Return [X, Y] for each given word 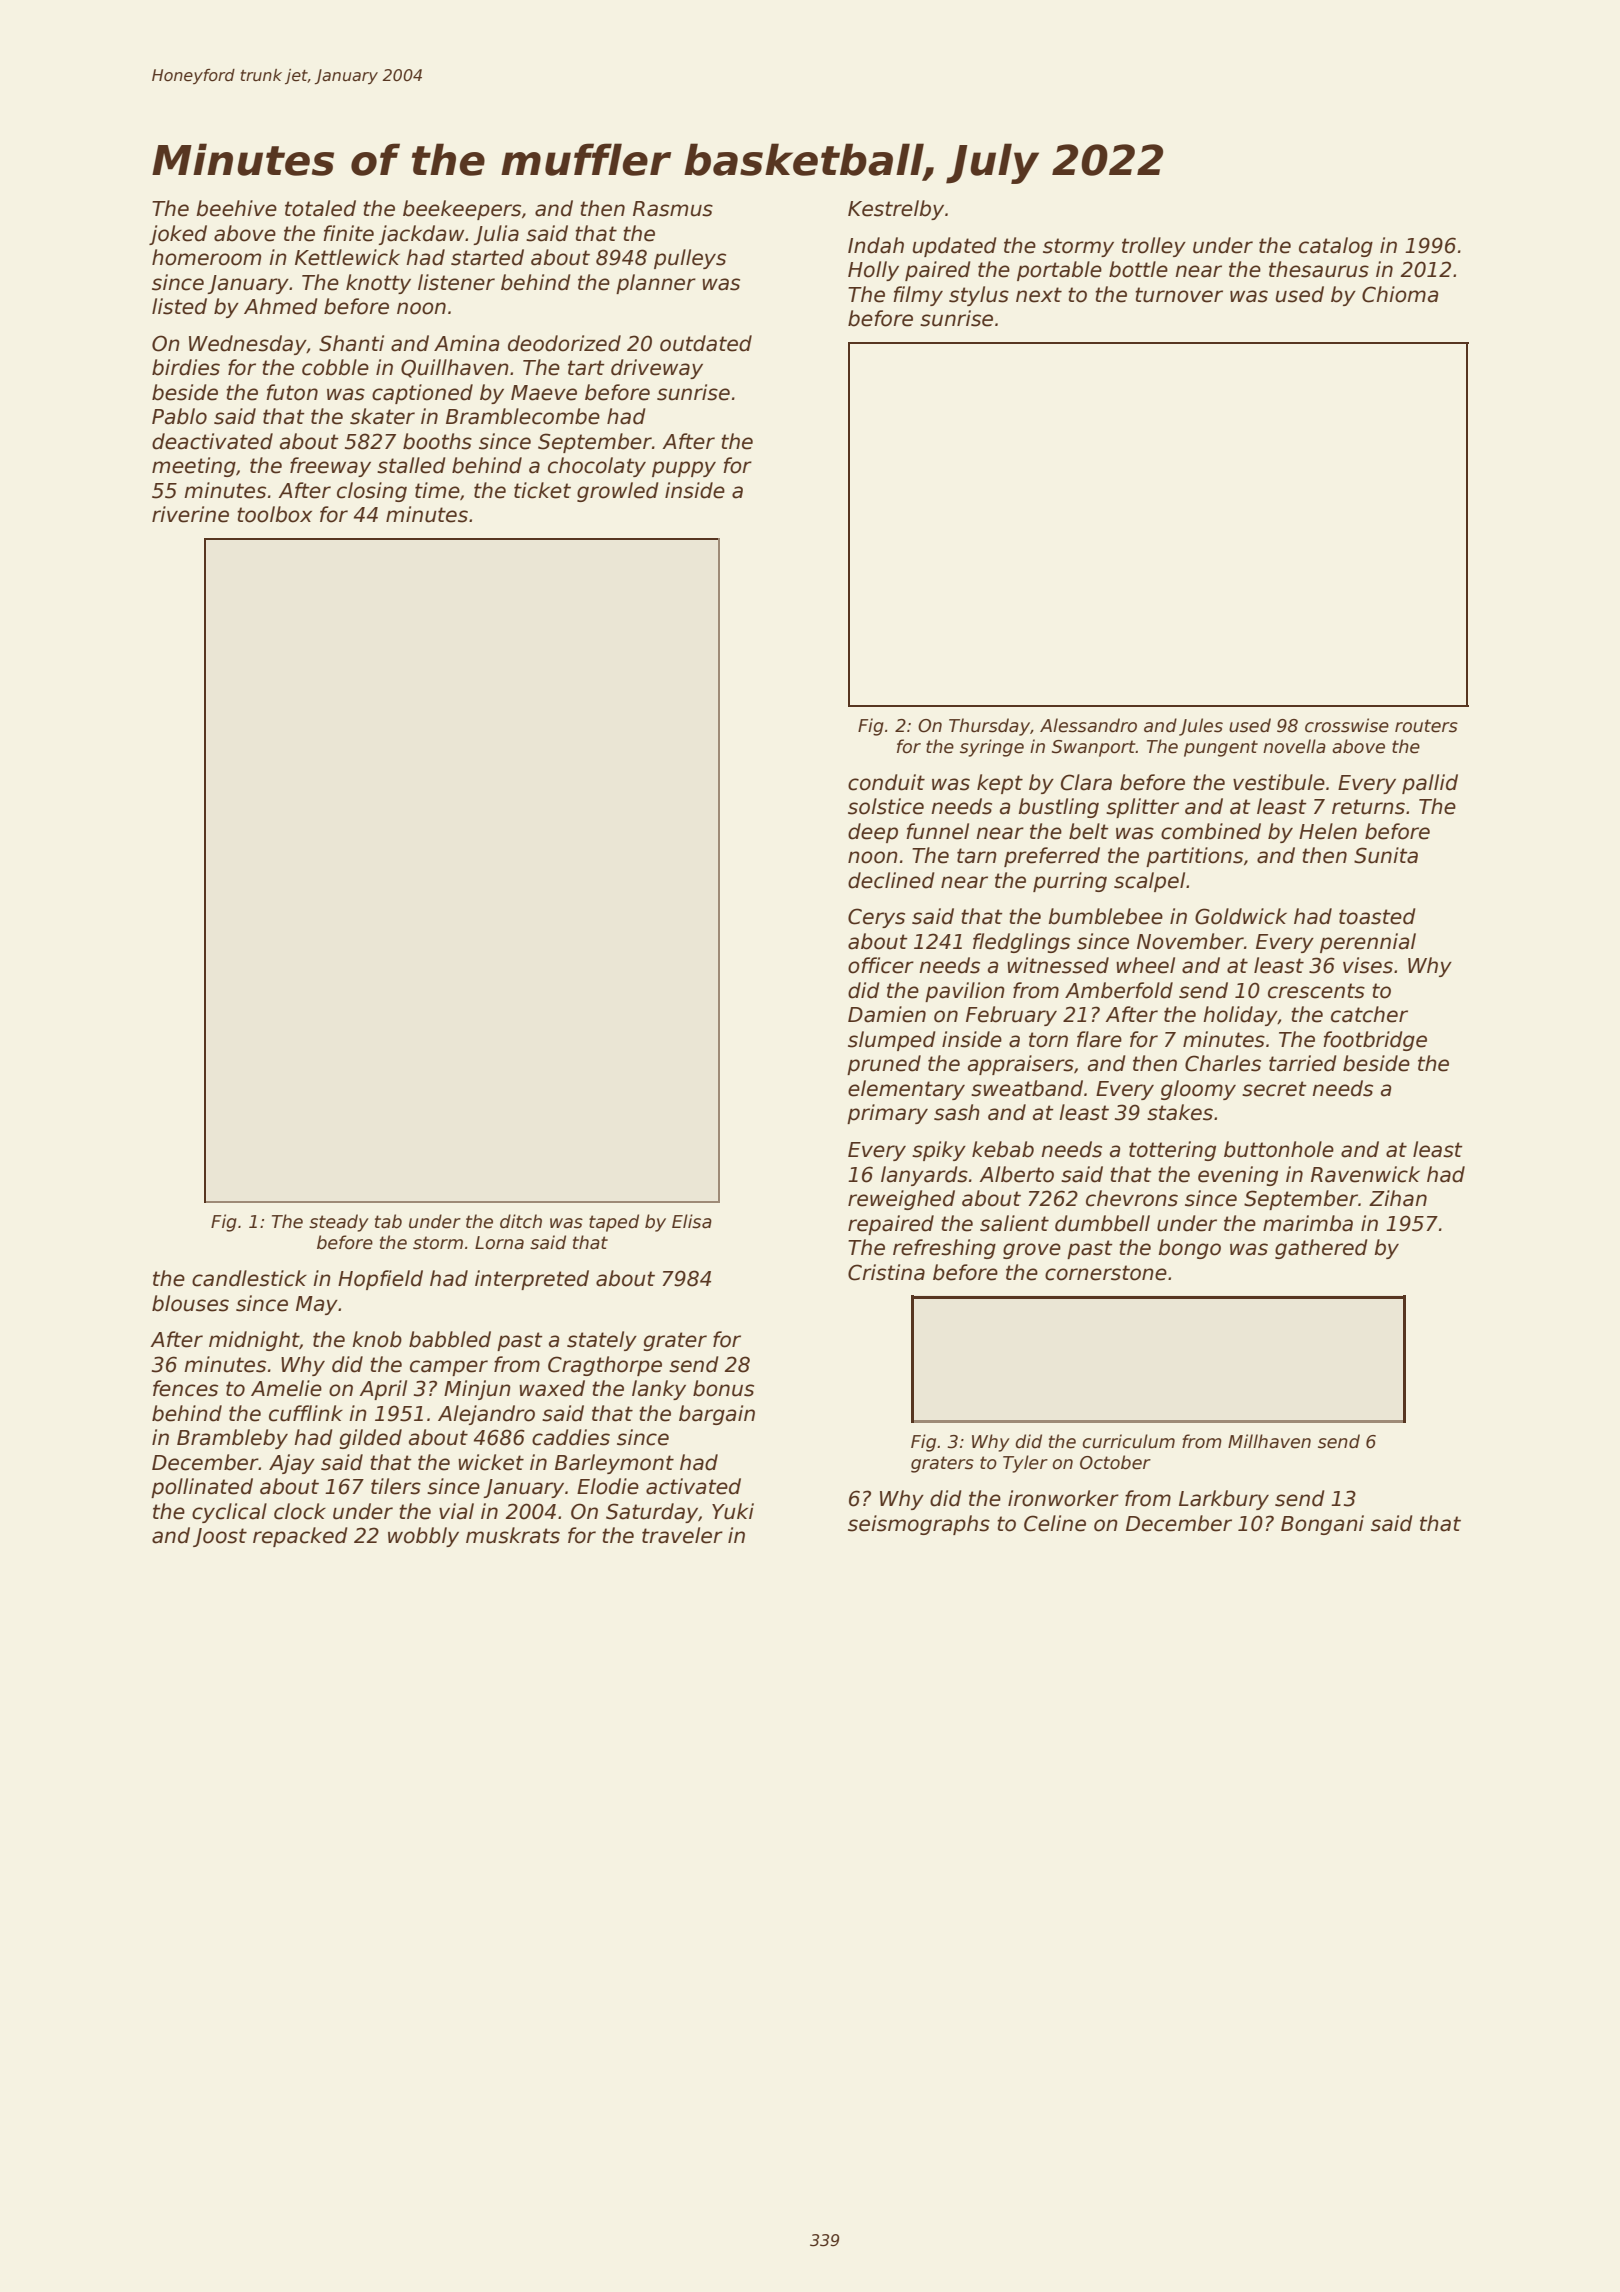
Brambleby [232, 1439]
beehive [236, 208]
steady [339, 1223]
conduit [886, 782]
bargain [717, 1415]
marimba [1308, 1223]
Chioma [1400, 294]
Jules [1201, 727]
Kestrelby [896, 210]
